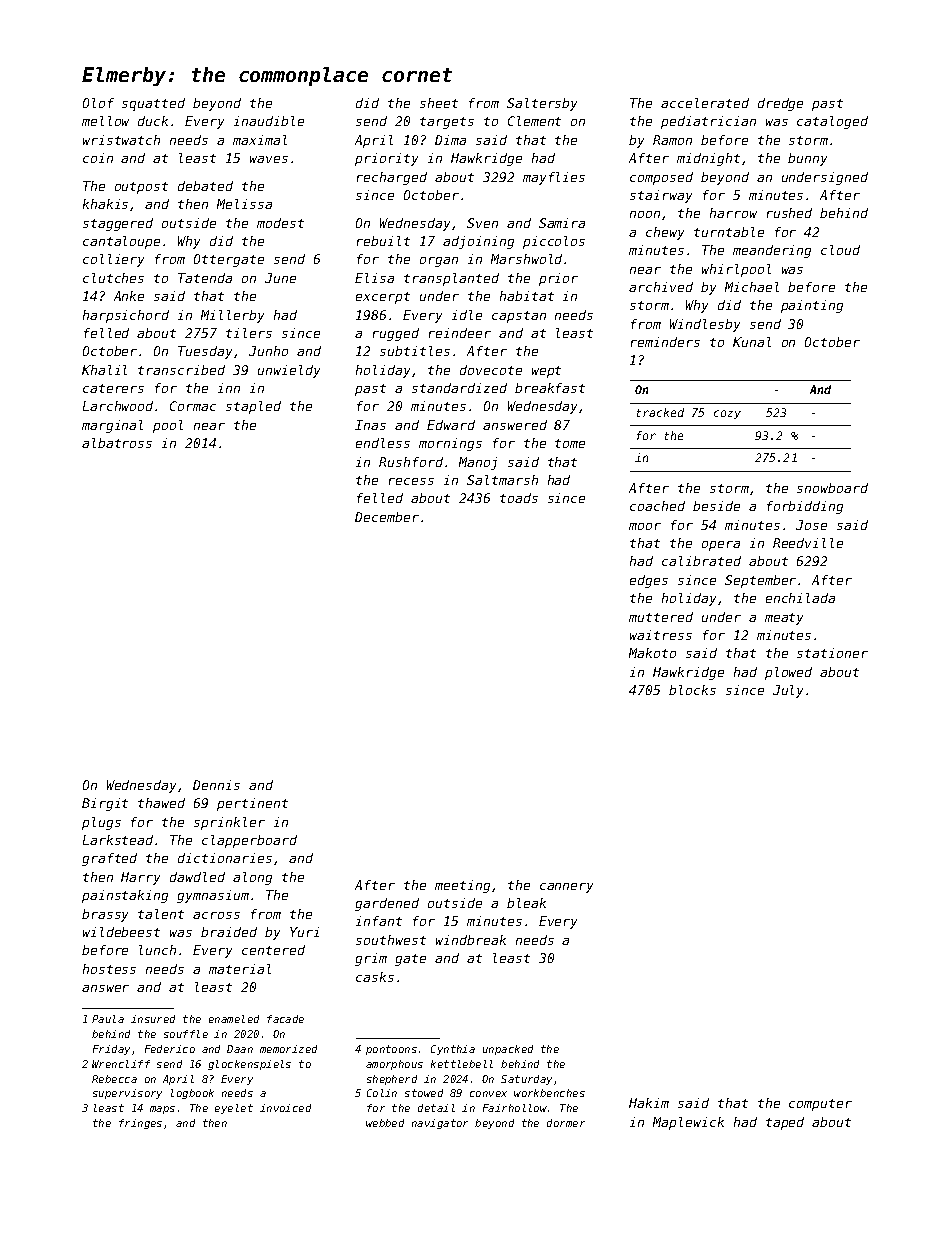 The image size is (952, 1233). Describe the element at coordinates (117, 443) in the page. I see `albatross` at that location.
